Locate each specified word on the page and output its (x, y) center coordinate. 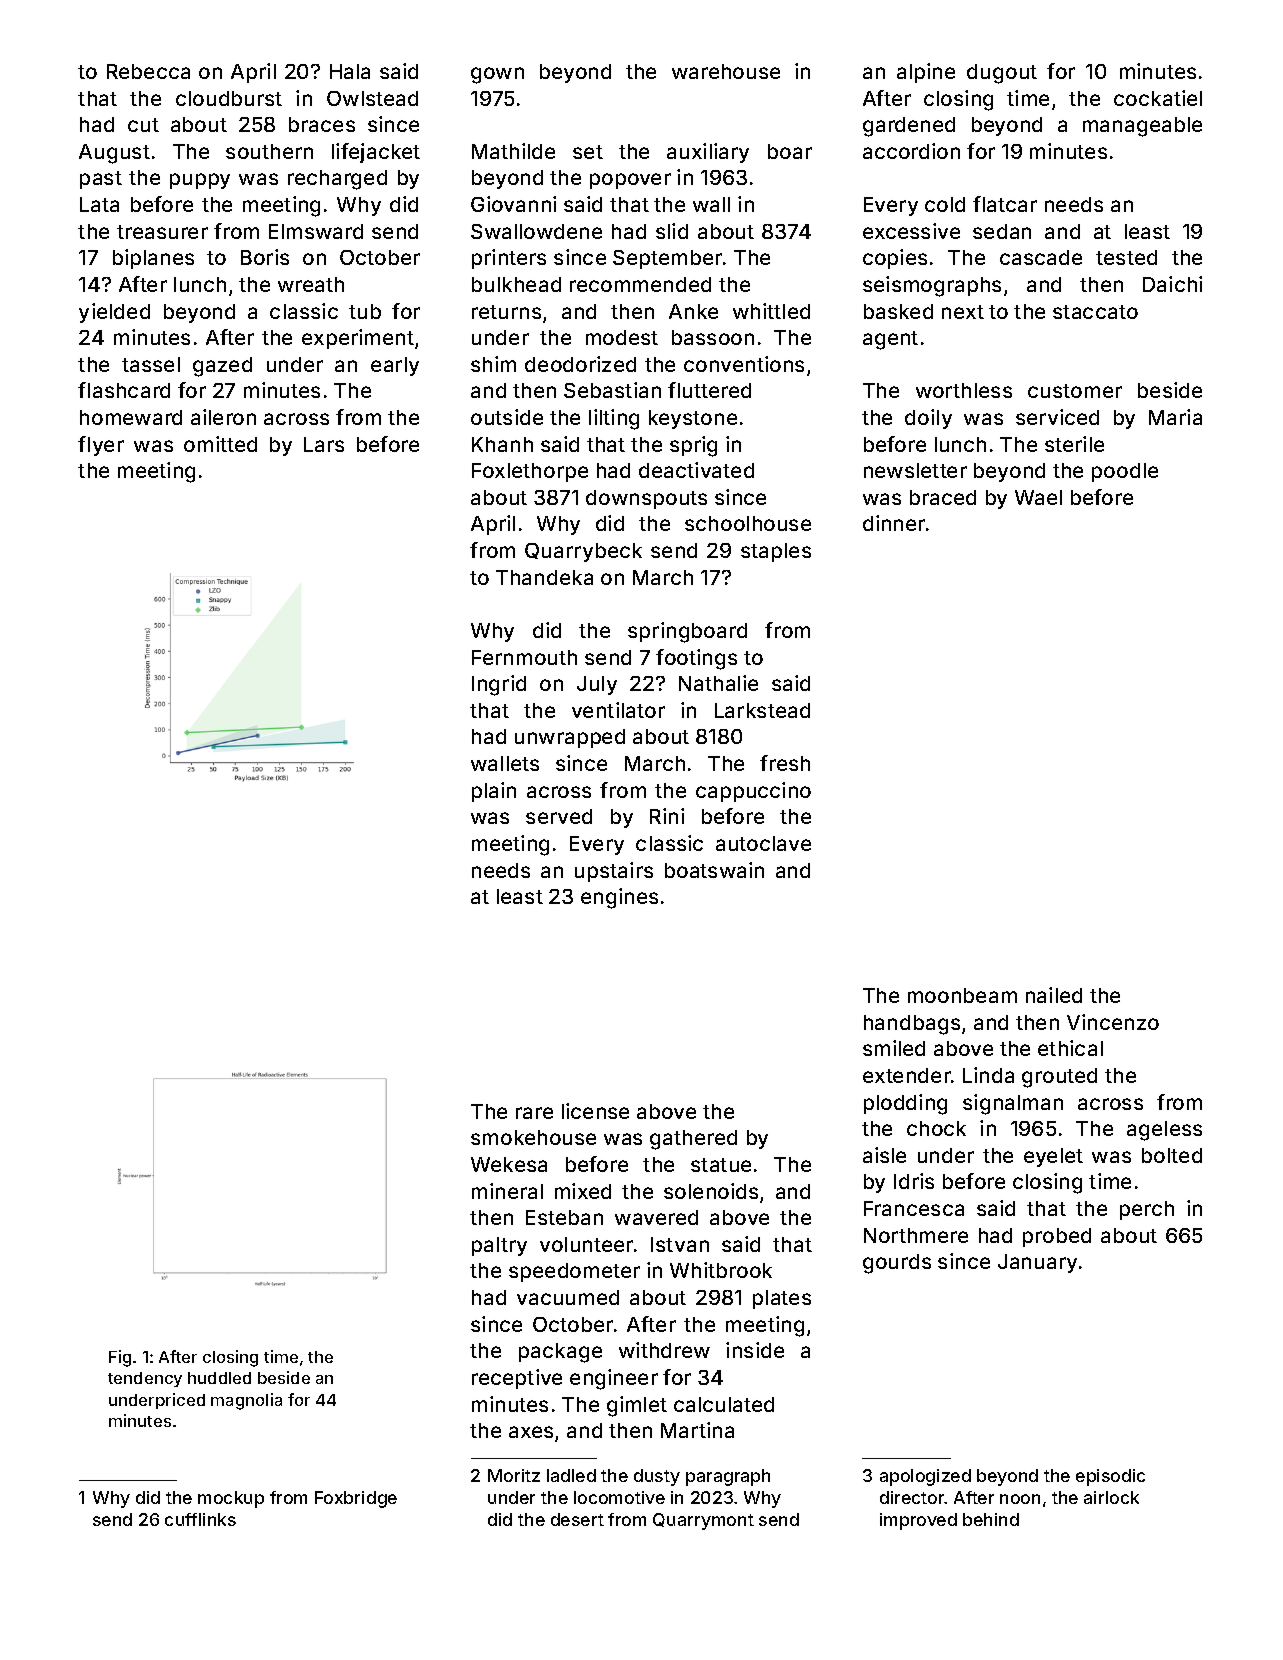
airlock (1111, 1497)
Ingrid (499, 685)
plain (494, 792)
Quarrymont (703, 1521)
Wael (1038, 497)
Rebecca (148, 71)
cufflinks (200, 1519)
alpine (926, 73)
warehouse (726, 71)
